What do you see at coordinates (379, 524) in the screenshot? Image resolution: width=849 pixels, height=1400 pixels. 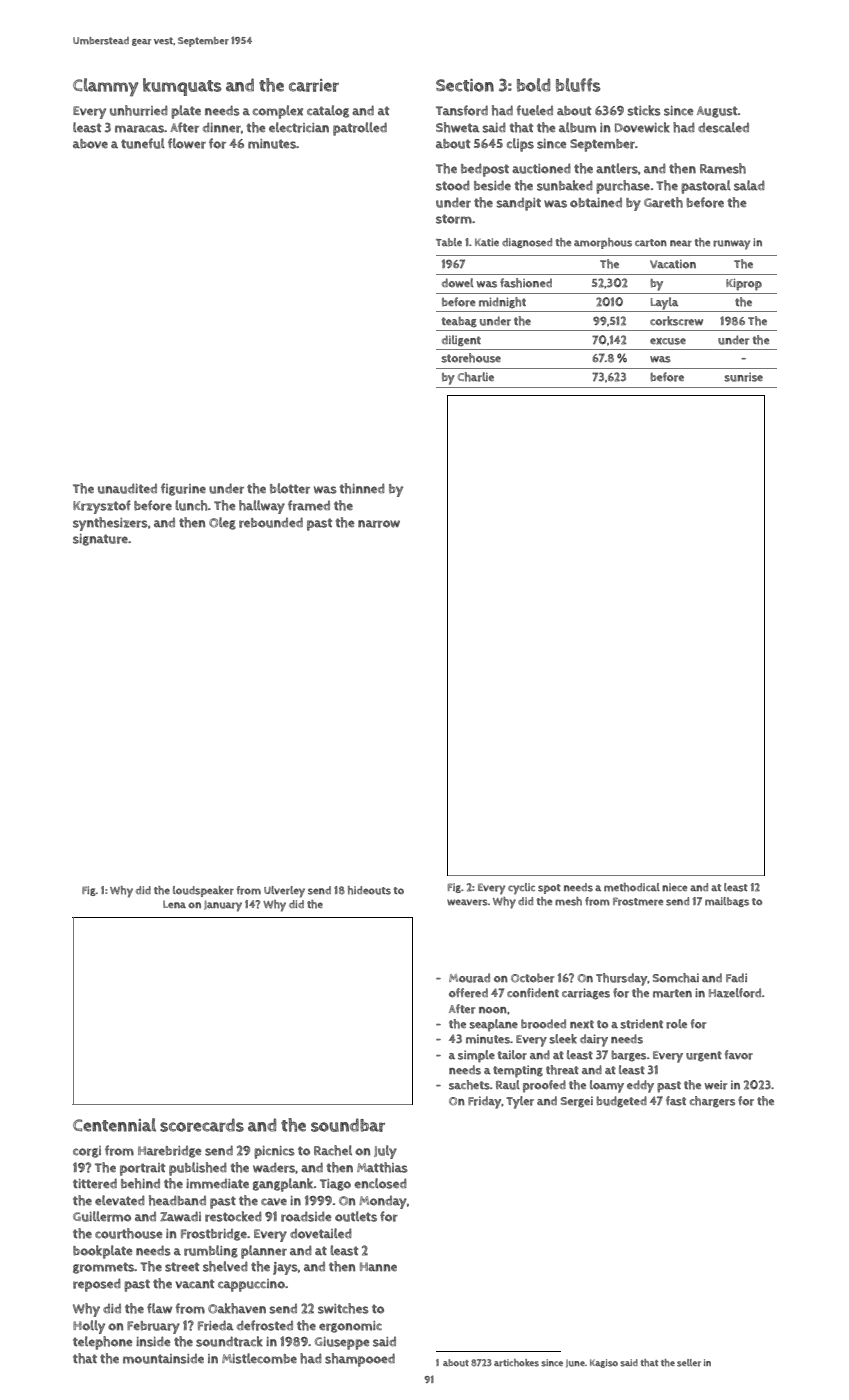 I see `narrow` at bounding box center [379, 524].
